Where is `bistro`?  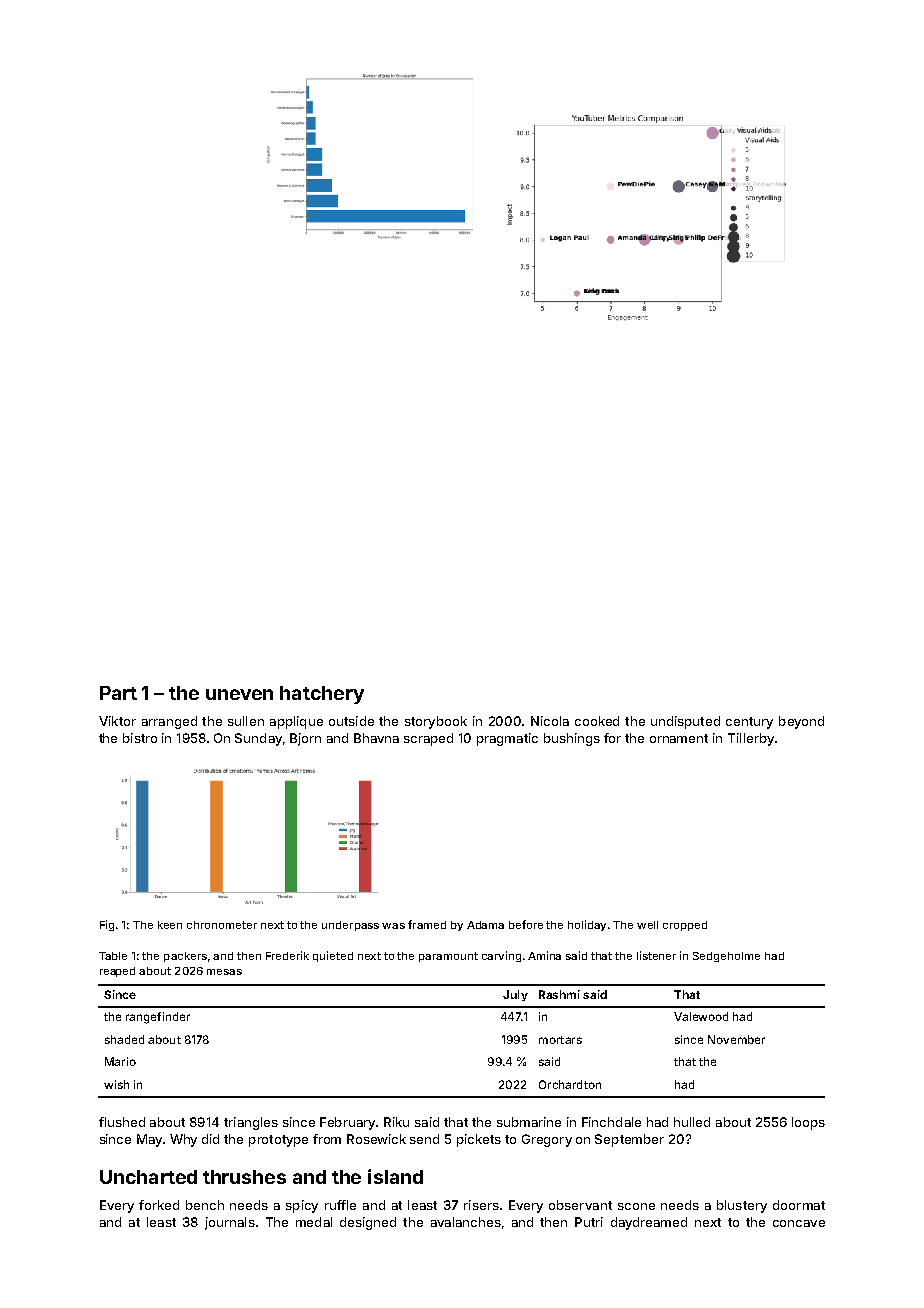 bistro is located at coordinates (140, 738).
